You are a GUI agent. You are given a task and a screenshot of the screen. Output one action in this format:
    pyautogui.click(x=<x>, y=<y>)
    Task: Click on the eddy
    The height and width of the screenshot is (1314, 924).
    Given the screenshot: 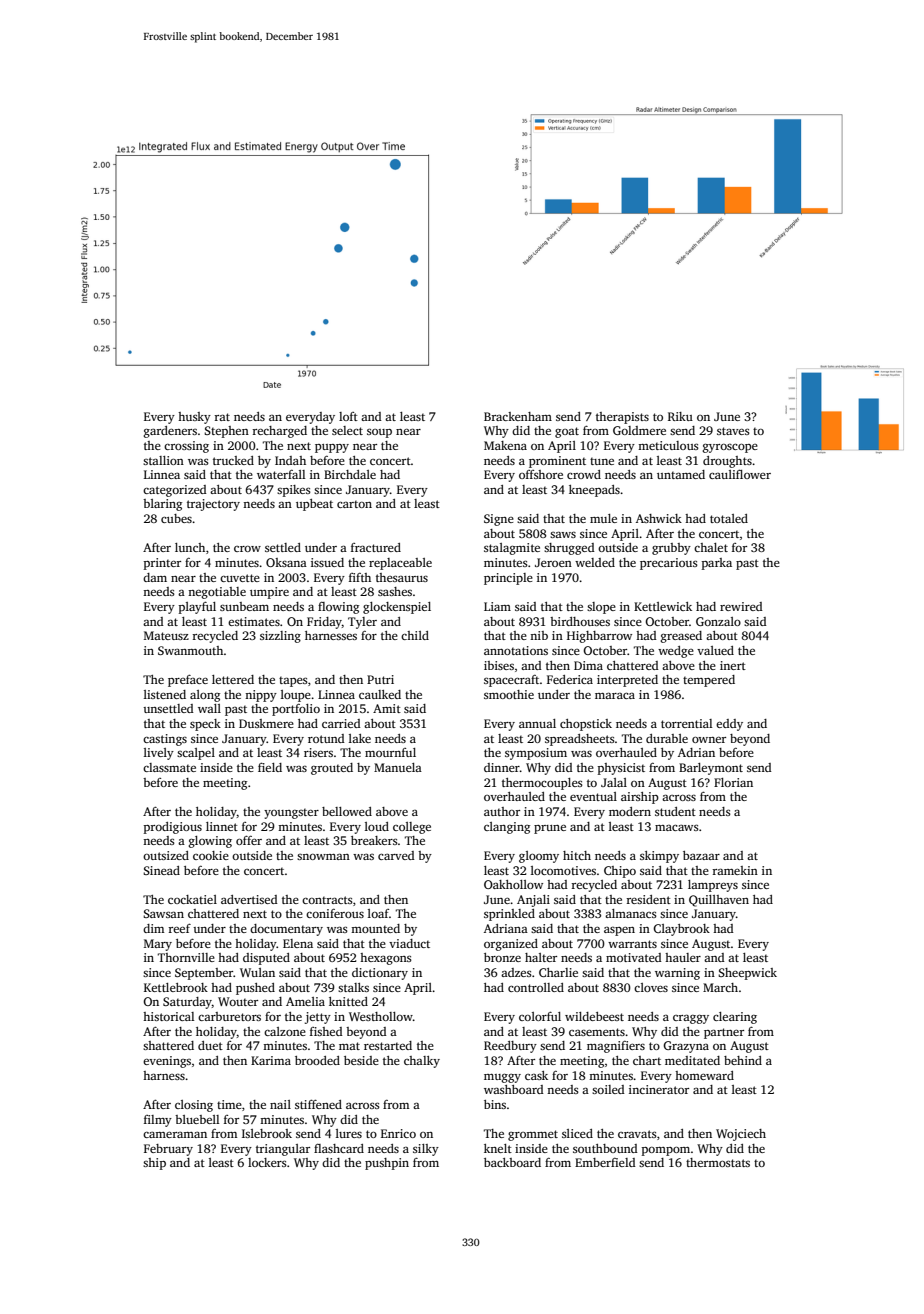 What is the action you would take?
    pyautogui.click(x=729, y=725)
